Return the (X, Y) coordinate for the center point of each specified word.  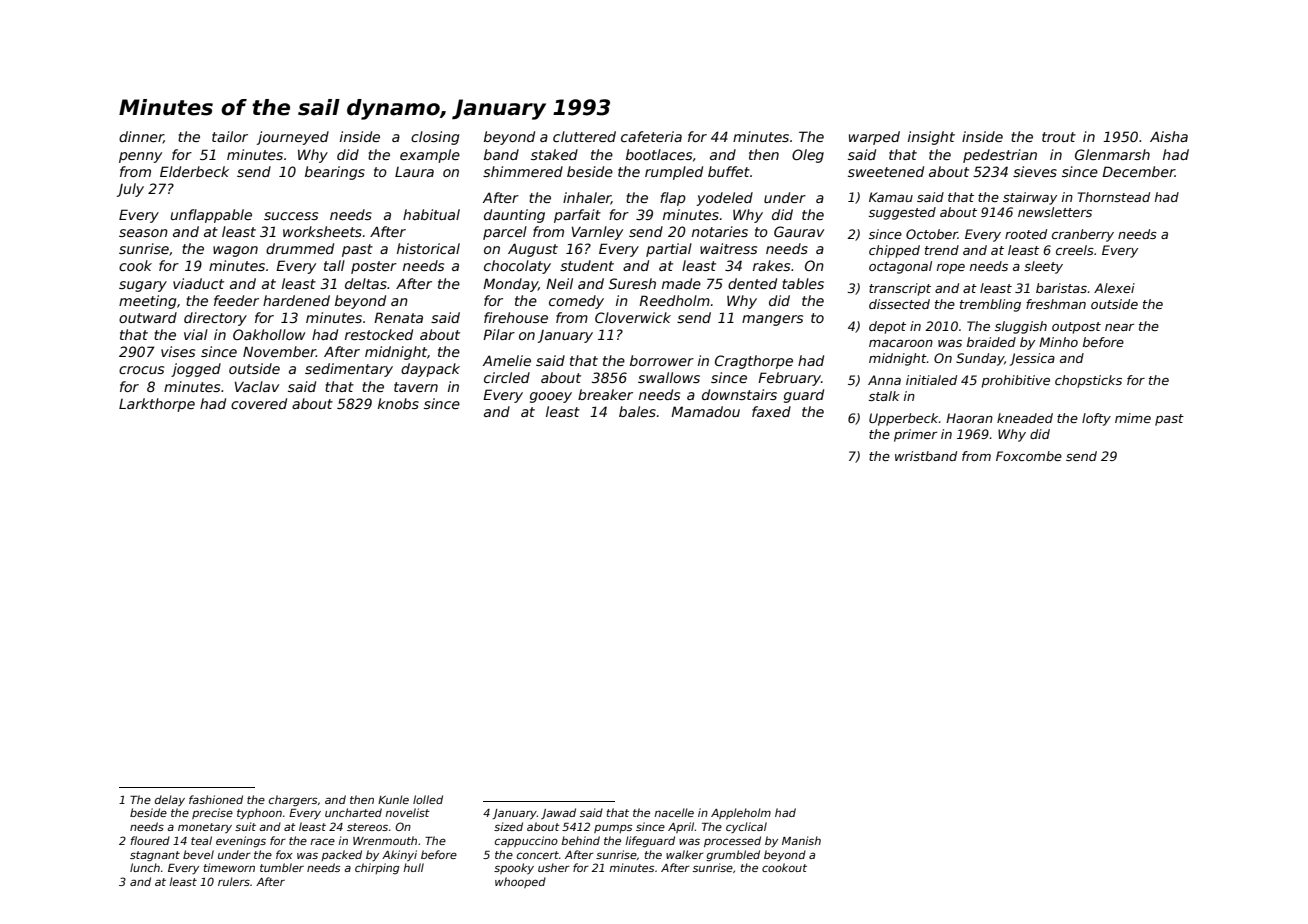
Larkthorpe (157, 405)
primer (915, 435)
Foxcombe (1029, 456)
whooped (520, 882)
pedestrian (1000, 156)
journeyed (293, 138)
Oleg (808, 156)
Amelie (507, 360)
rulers (234, 881)
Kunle (393, 799)
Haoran (969, 418)
